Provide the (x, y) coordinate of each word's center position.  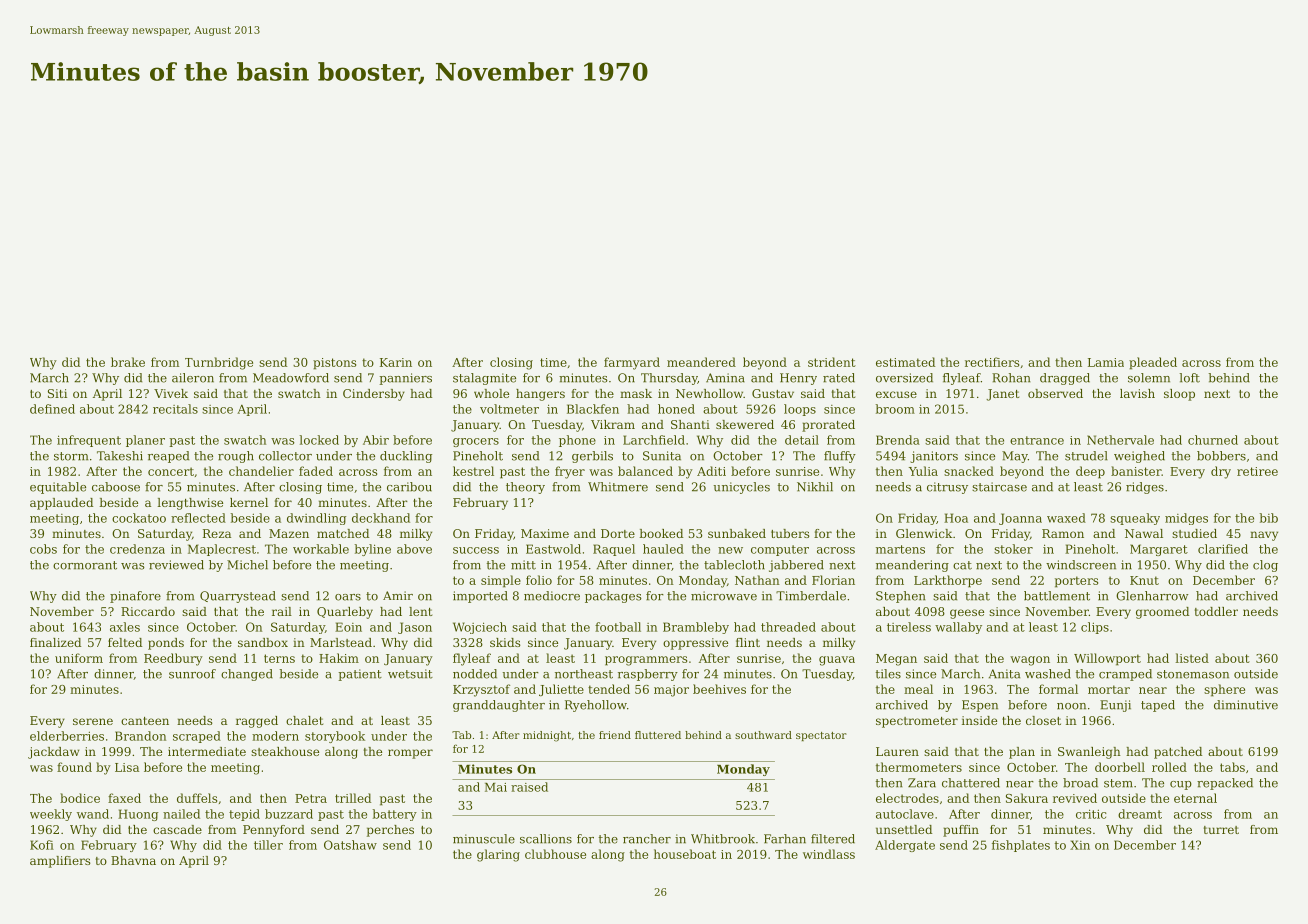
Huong (138, 815)
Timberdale (811, 596)
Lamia (1106, 362)
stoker (1013, 549)
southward (763, 735)
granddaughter (499, 706)
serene (93, 721)
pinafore (135, 597)
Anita (1004, 674)
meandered (701, 362)
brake (128, 362)
